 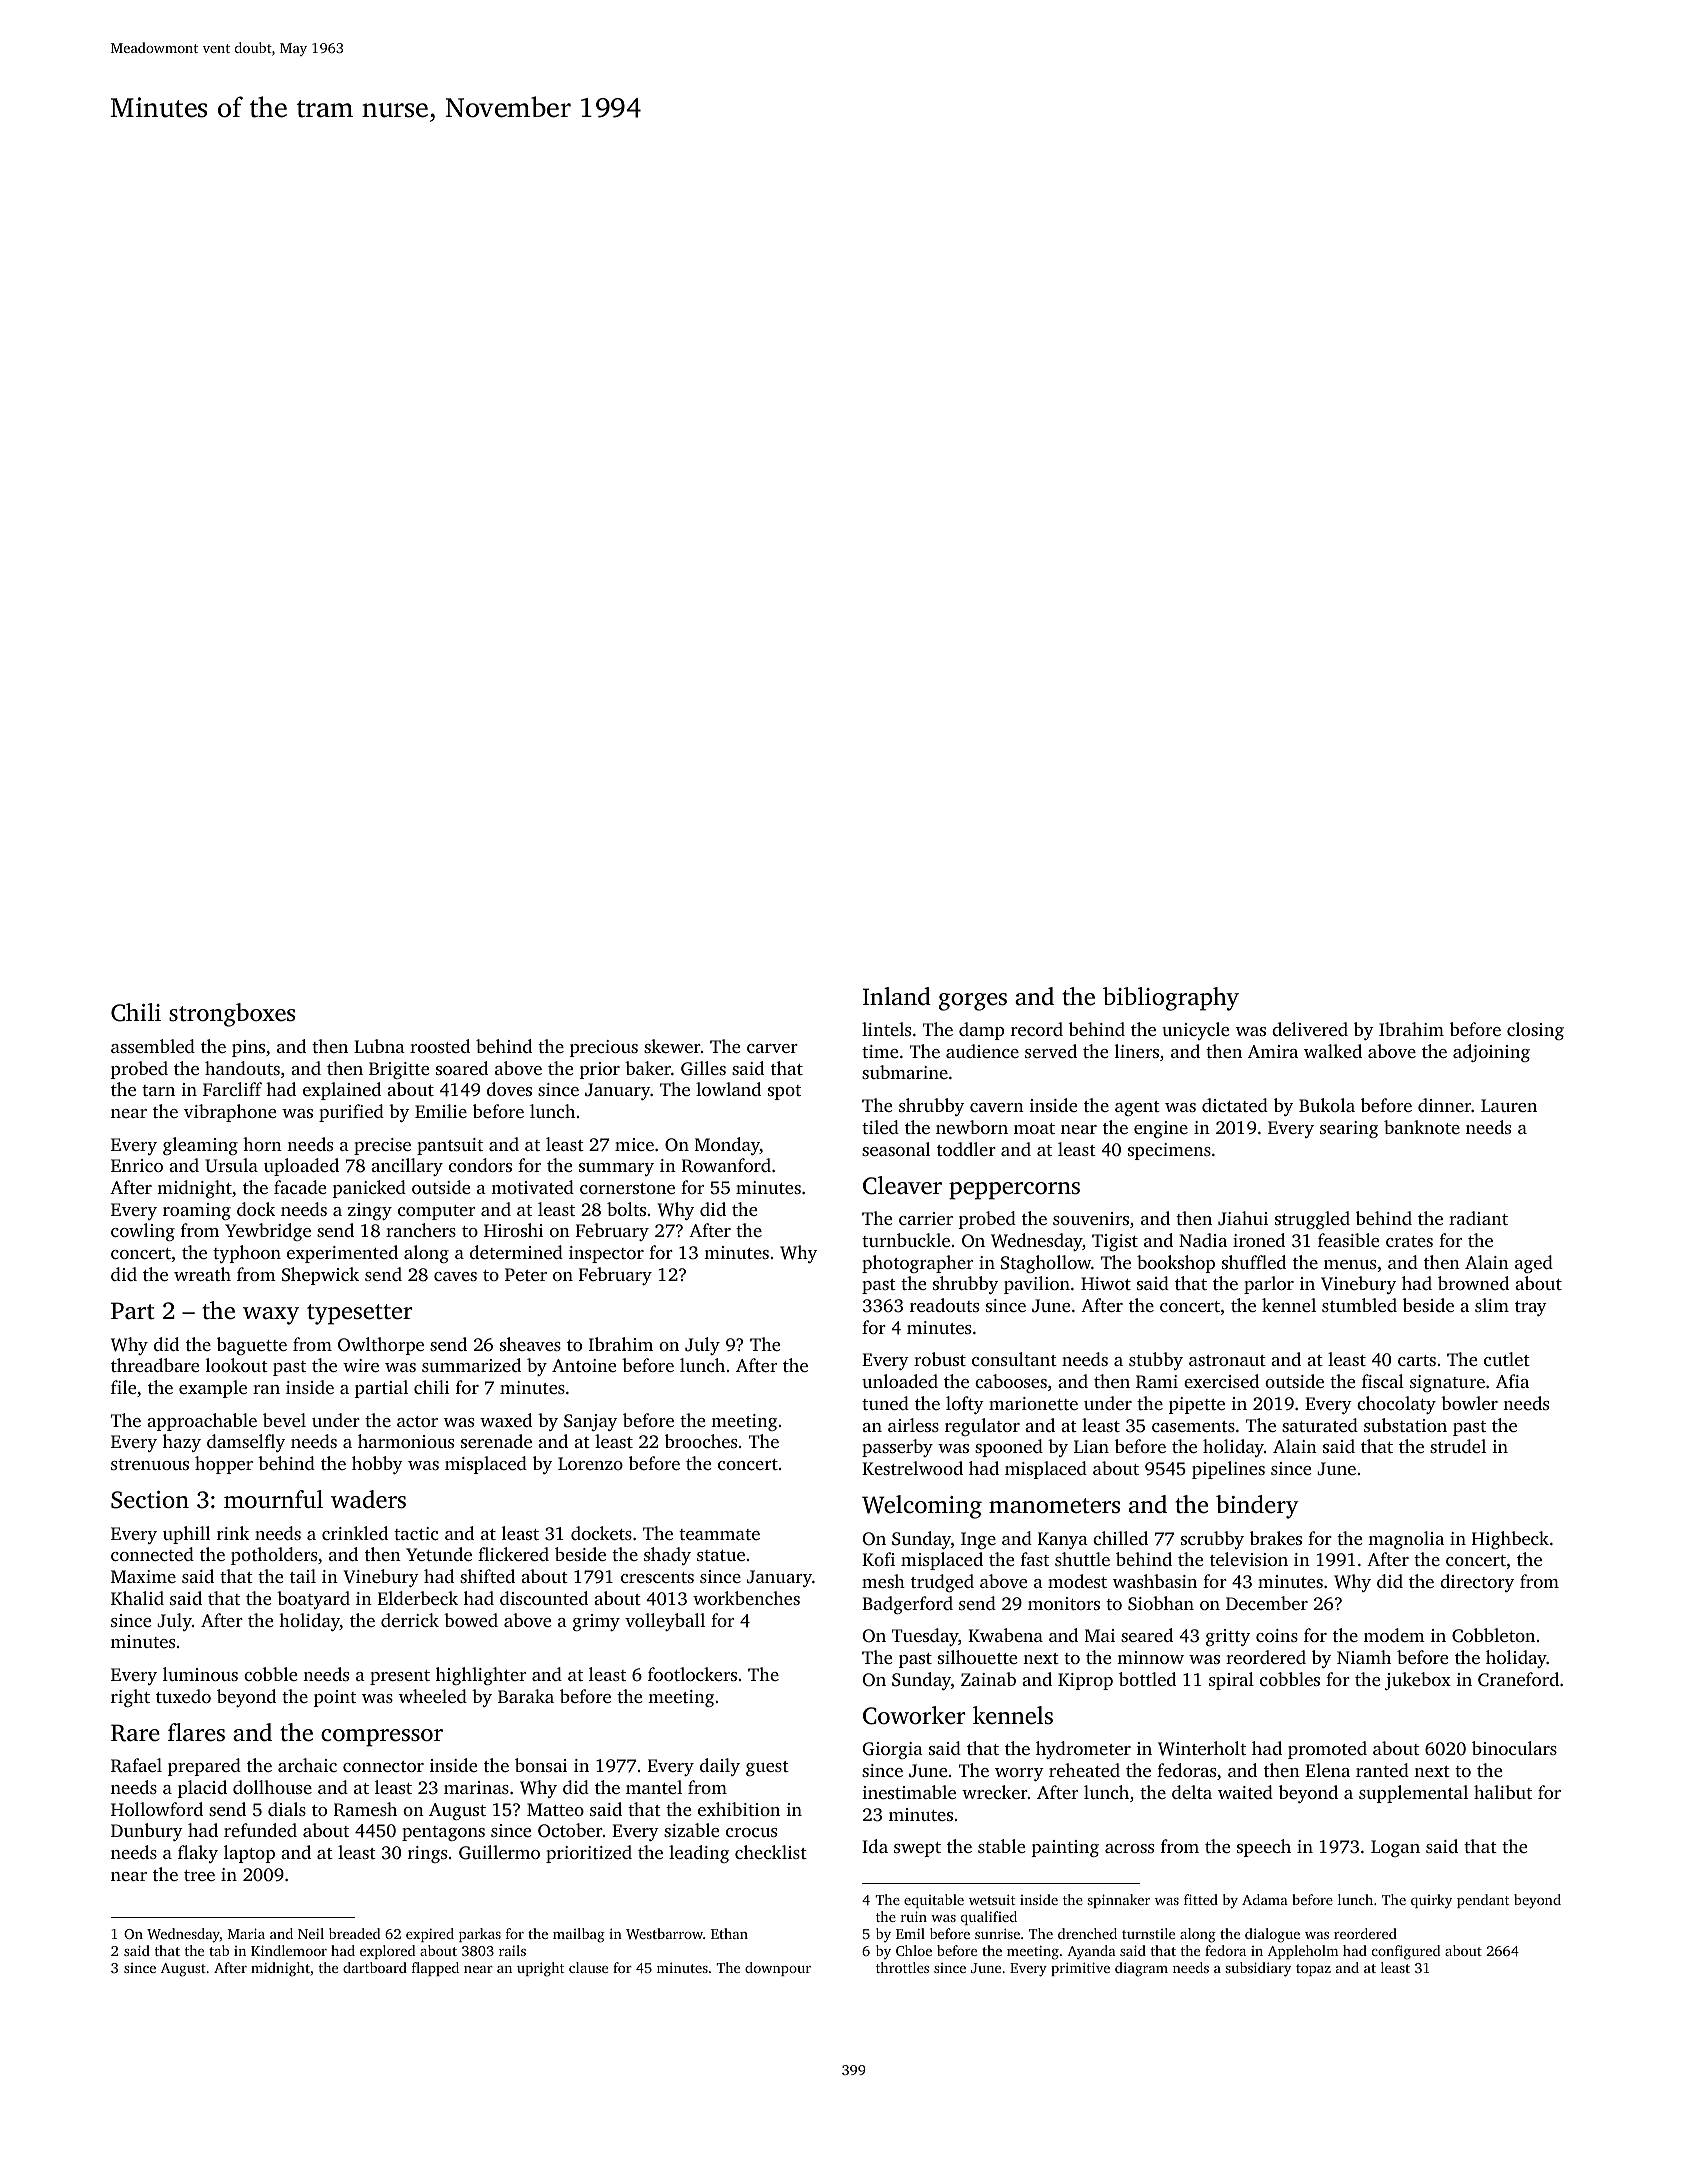 I want to click on directory, so click(x=1477, y=1583).
